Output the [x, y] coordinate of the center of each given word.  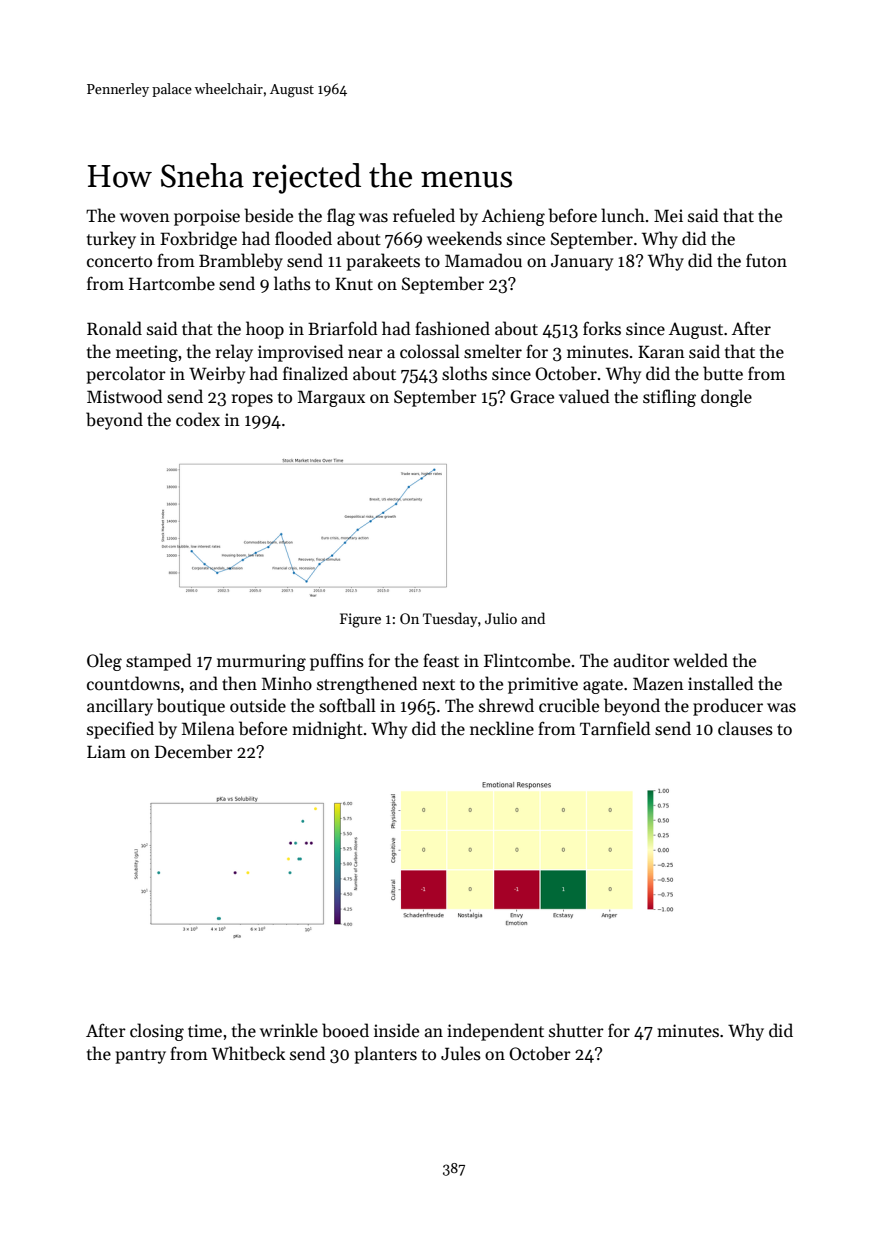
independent [495, 1032]
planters [386, 1055]
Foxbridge [198, 240]
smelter [493, 351]
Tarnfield [615, 728]
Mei [668, 216]
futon [766, 260]
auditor [642, 660]
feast [441, 660]
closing [157, 1032]
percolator [126, 375]
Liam [106, 752]
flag [341, 217]
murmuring [261, 662]
